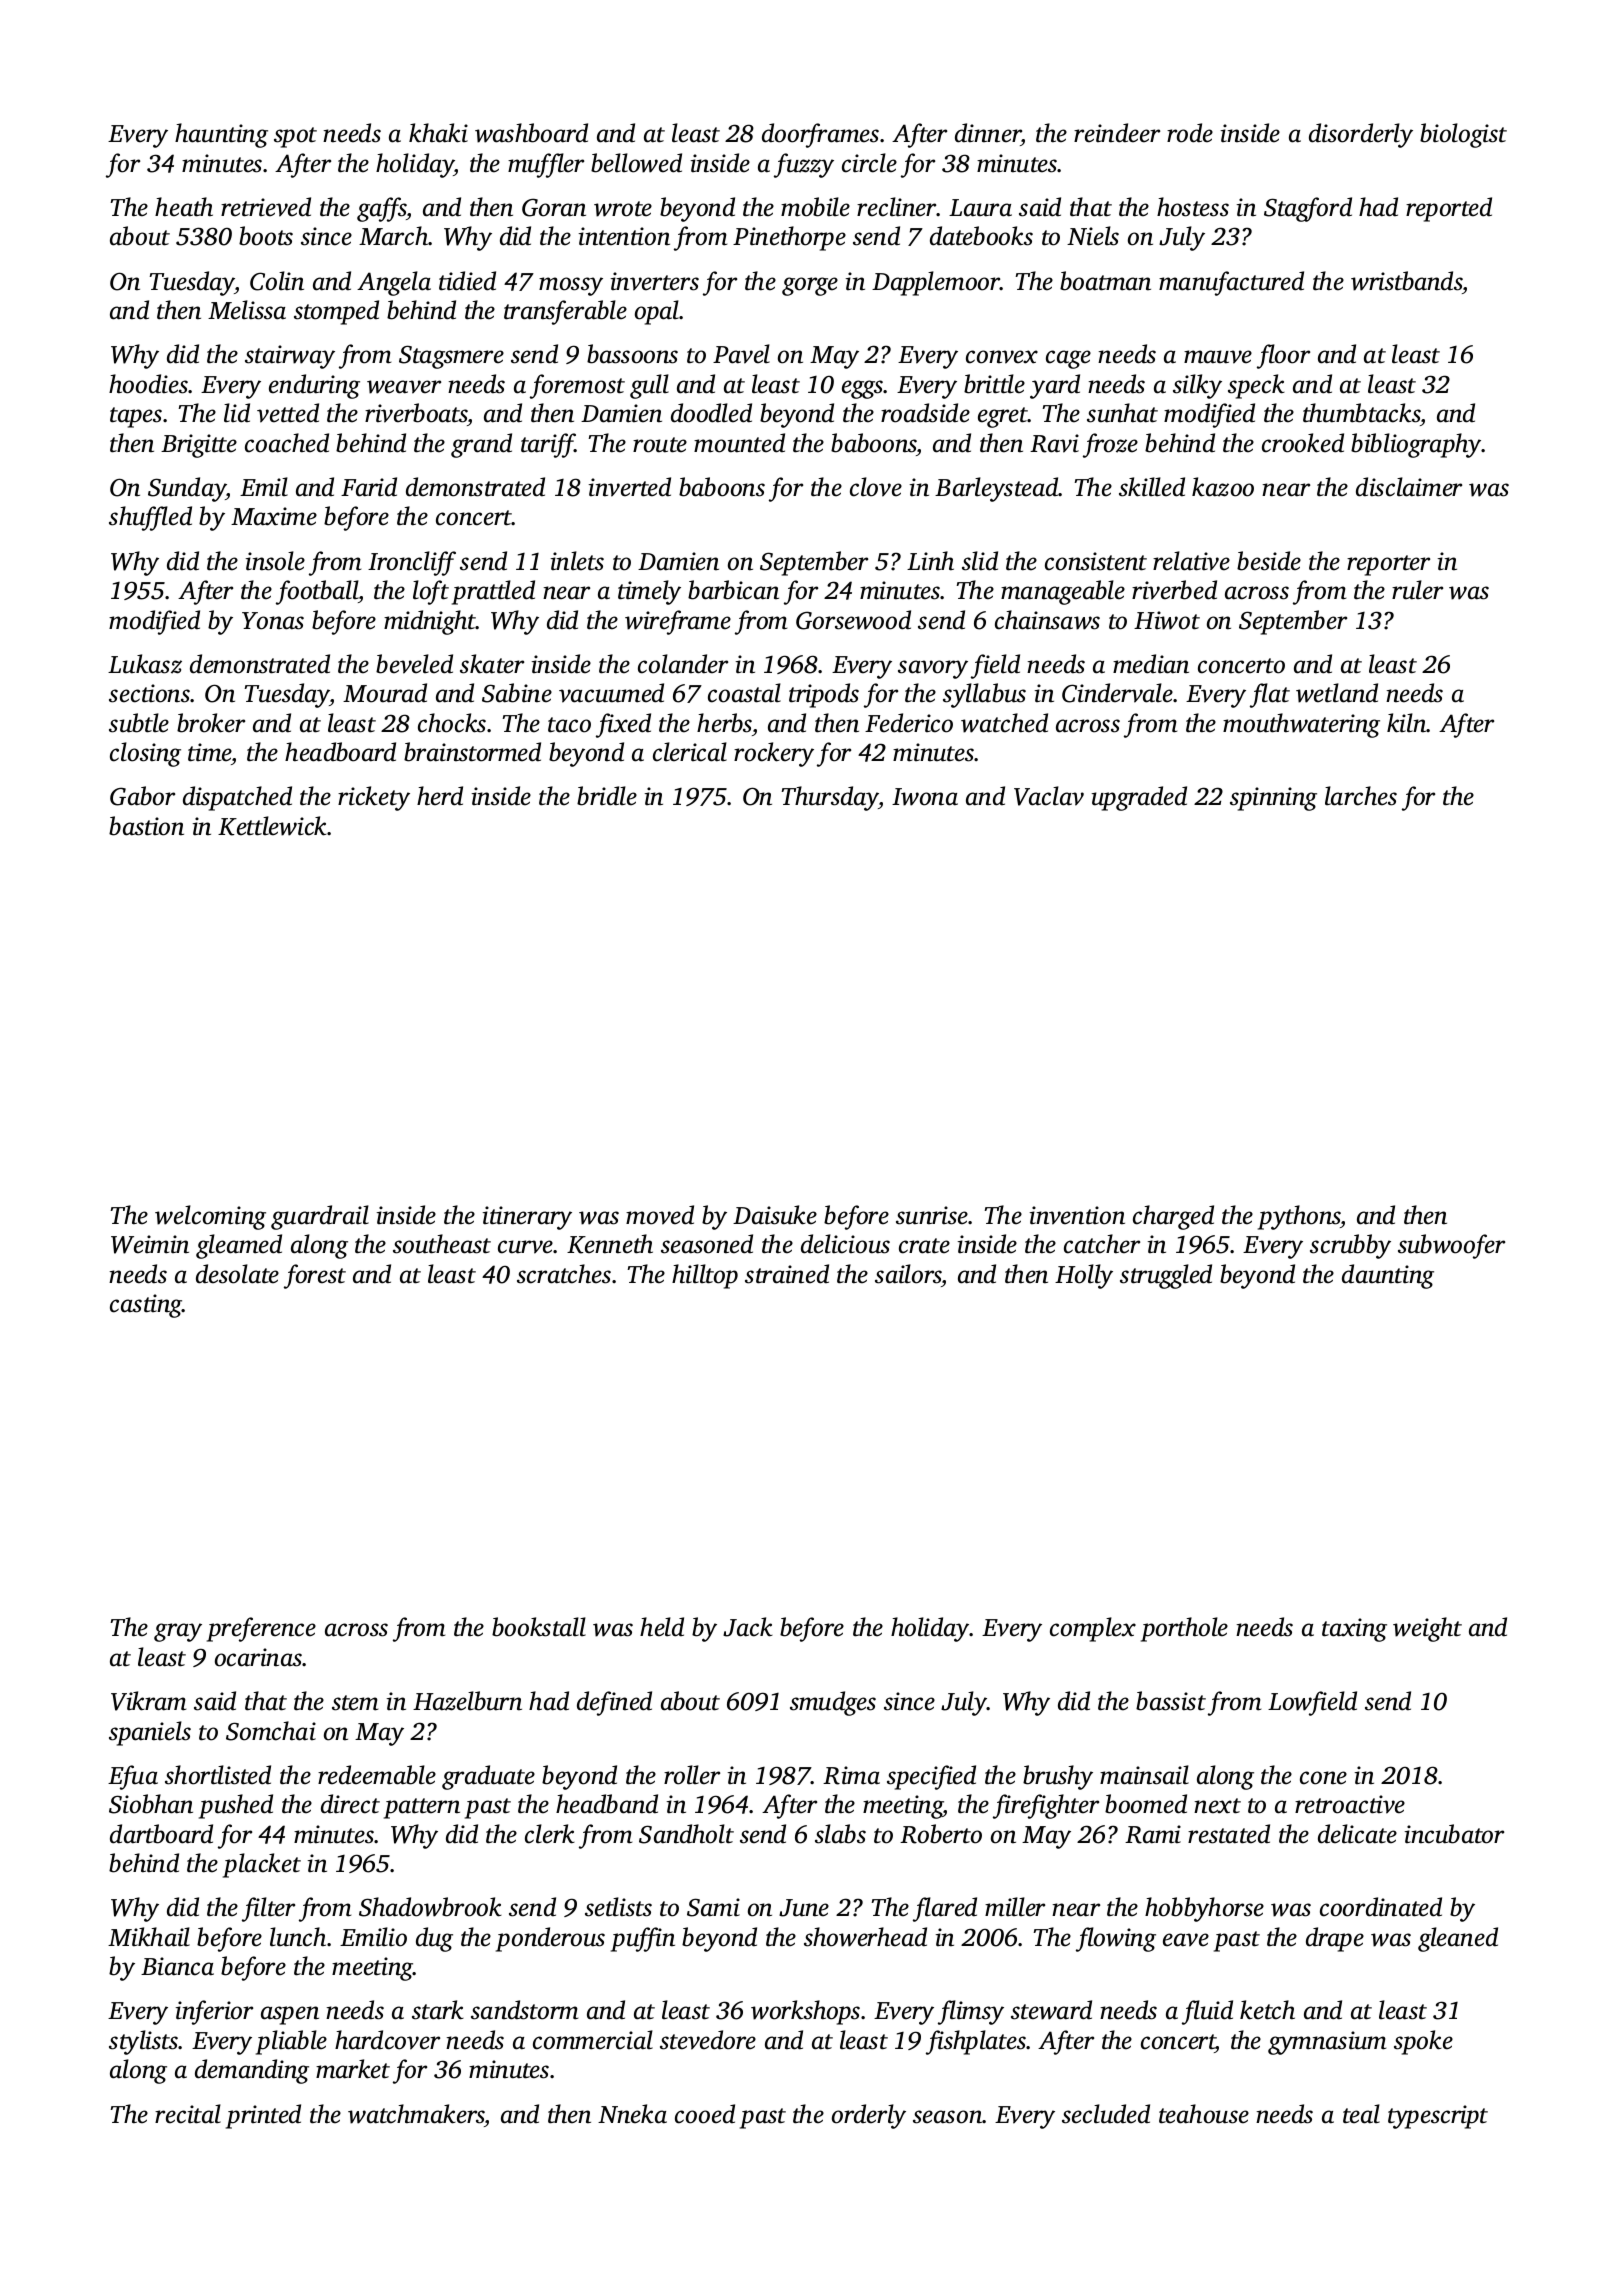  What do you see at coordinates (531, 133) in the image?
I see `washboard` at bounding box center [531, 133].
